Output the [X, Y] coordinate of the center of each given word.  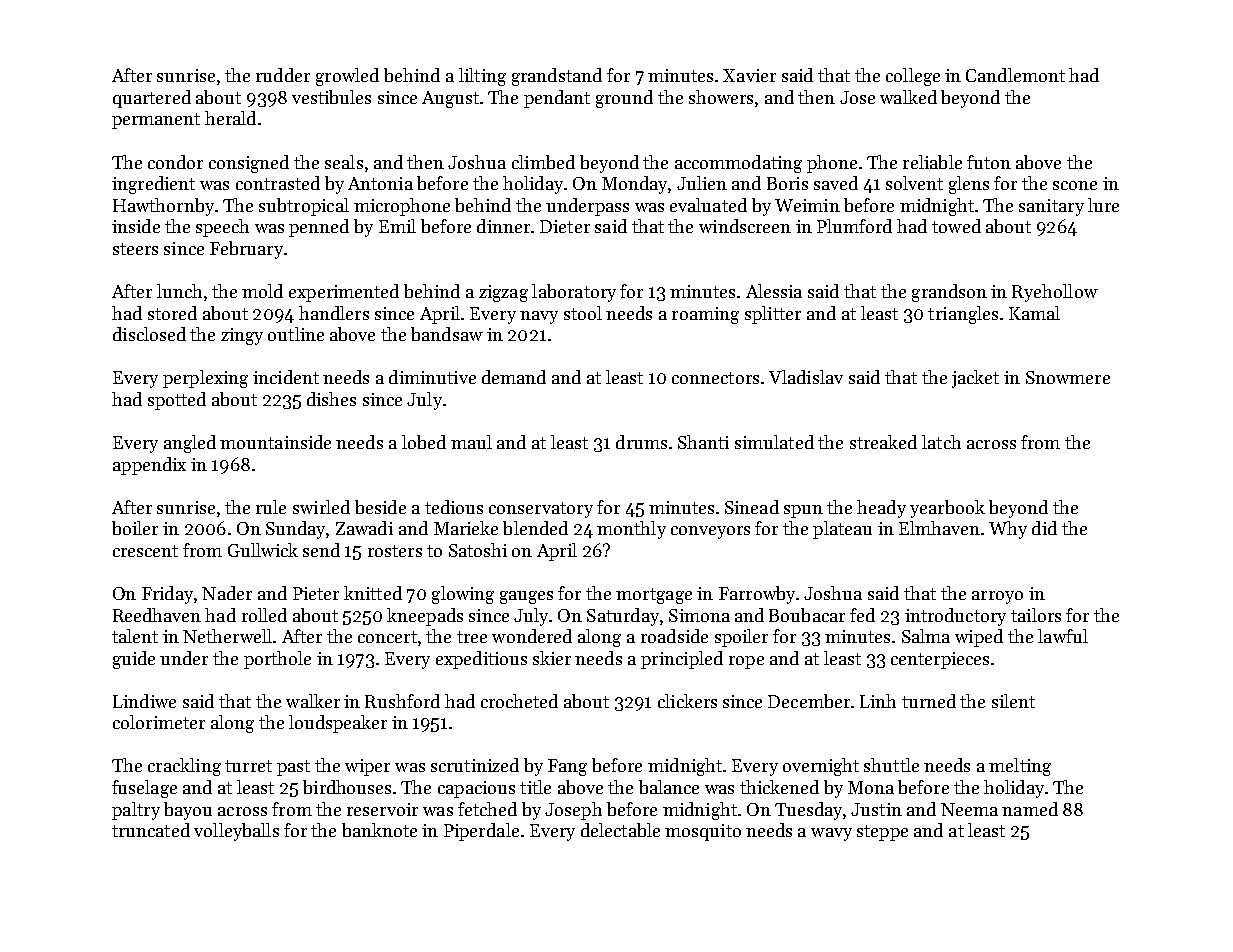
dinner [503, 226]
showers [721, 97]
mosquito [703, 832]
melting [1020, 767]
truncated [151, 830]
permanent [156, 121]
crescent [145, 551]
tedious [454, 507]
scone [1075, 185]
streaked [883, 442]
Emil [397, 226]
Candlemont [1015, 75]
